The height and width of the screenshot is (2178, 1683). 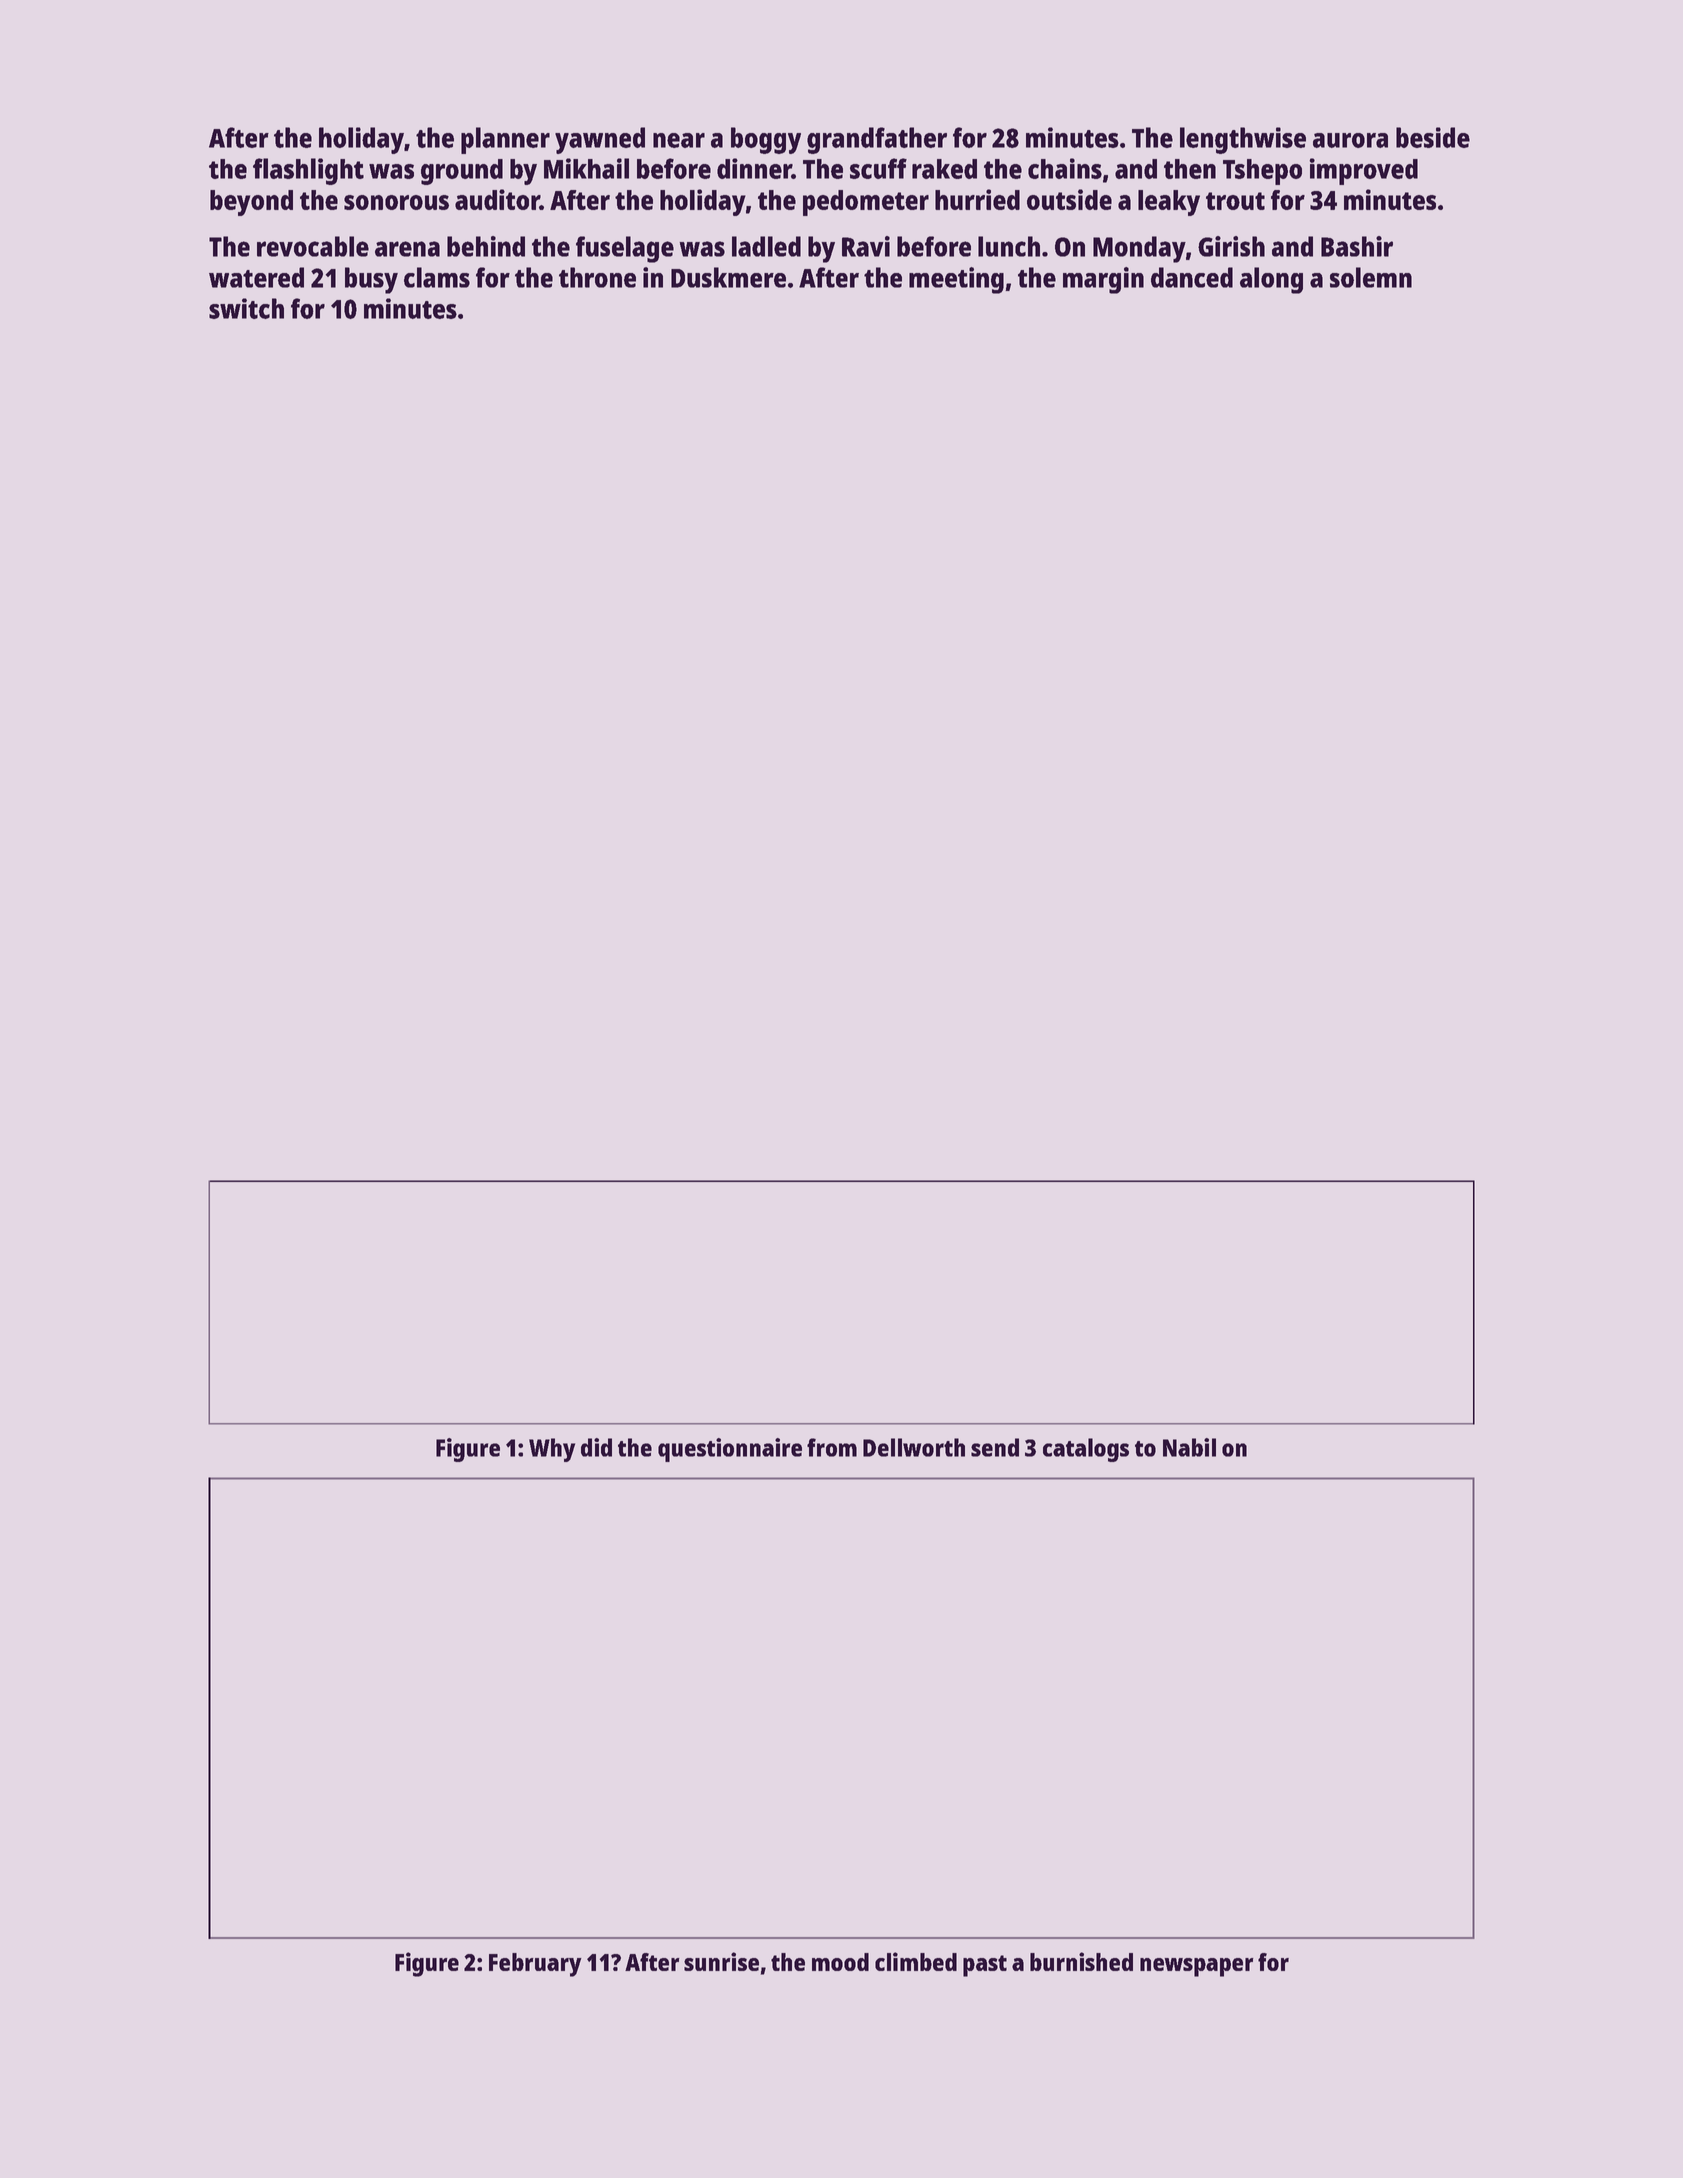 I want to click on questionnaire, so click(x=730, y=1450).
